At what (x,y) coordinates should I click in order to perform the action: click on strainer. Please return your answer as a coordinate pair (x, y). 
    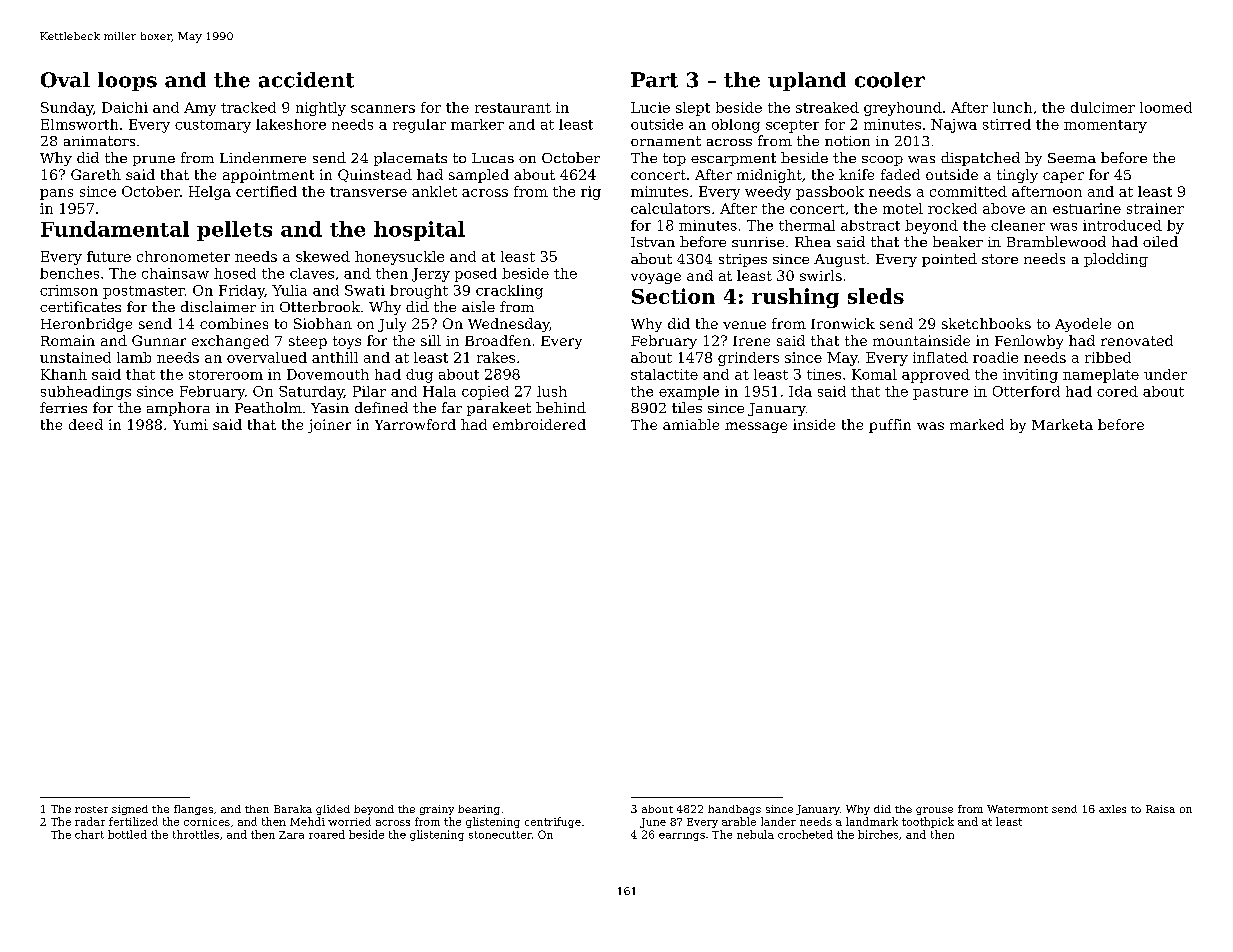
    Looking at the image, I should click on (1155, 208).
